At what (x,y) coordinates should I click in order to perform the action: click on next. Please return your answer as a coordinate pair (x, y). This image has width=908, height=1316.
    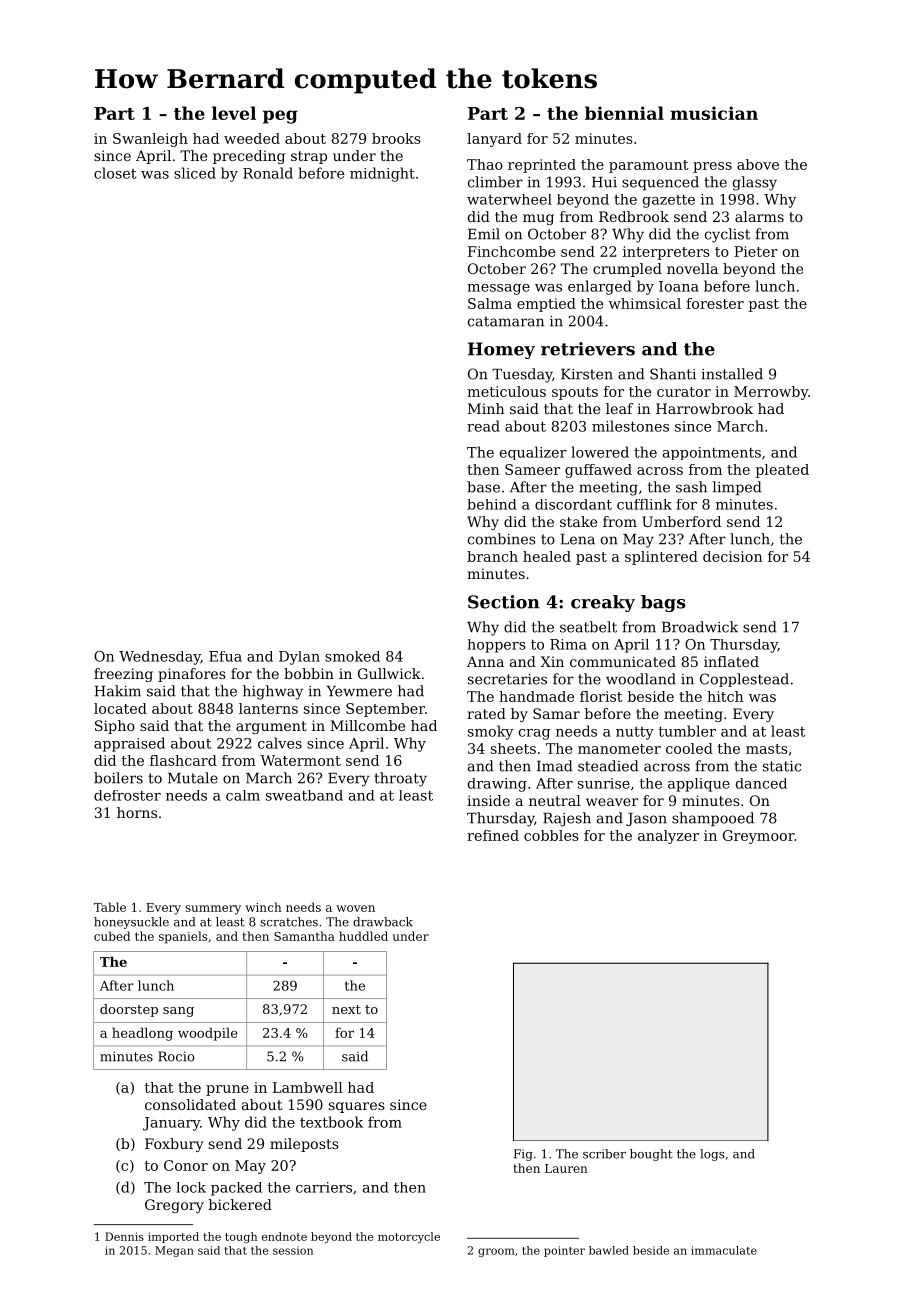
    Looking at the image, I should click on (346, 1009).
